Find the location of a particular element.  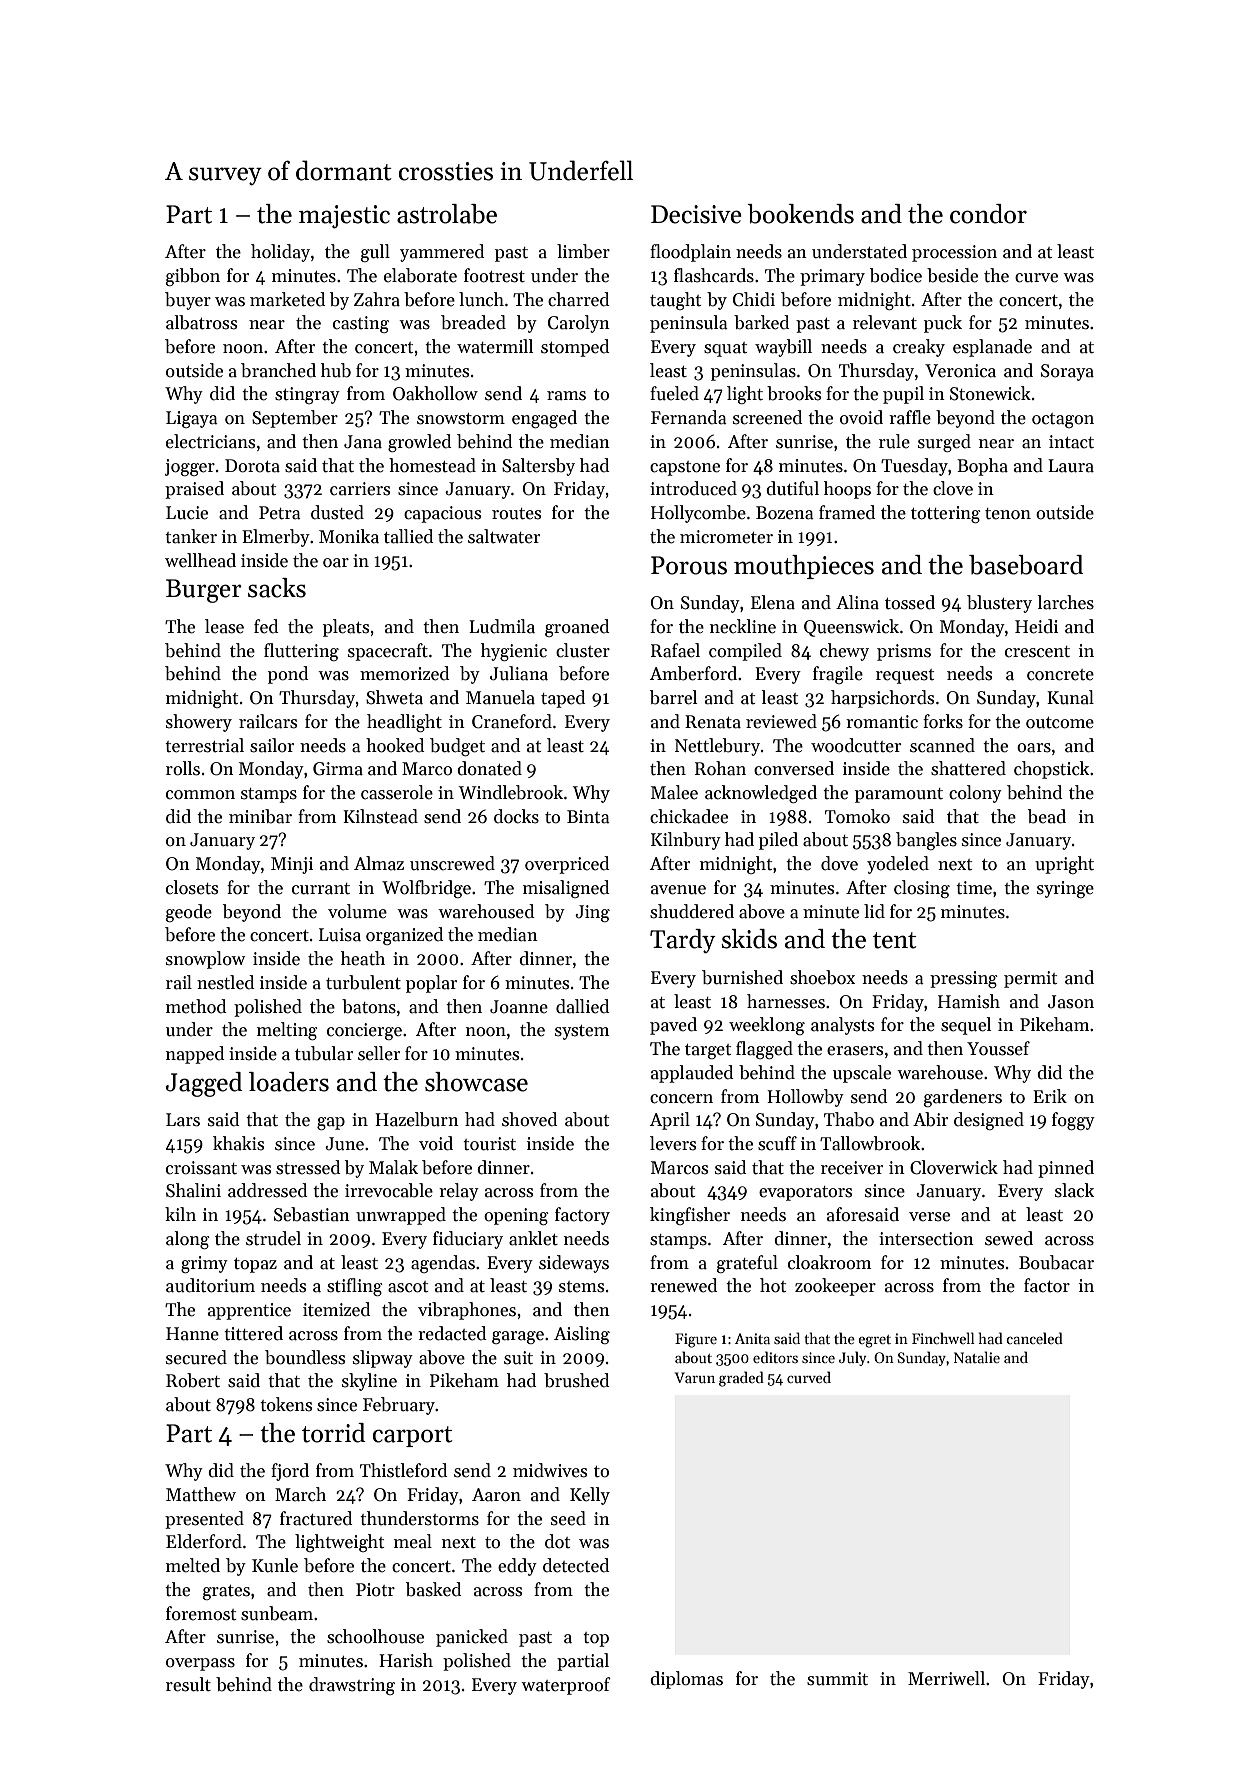

Laura is located at coordinates (1071, 466).
